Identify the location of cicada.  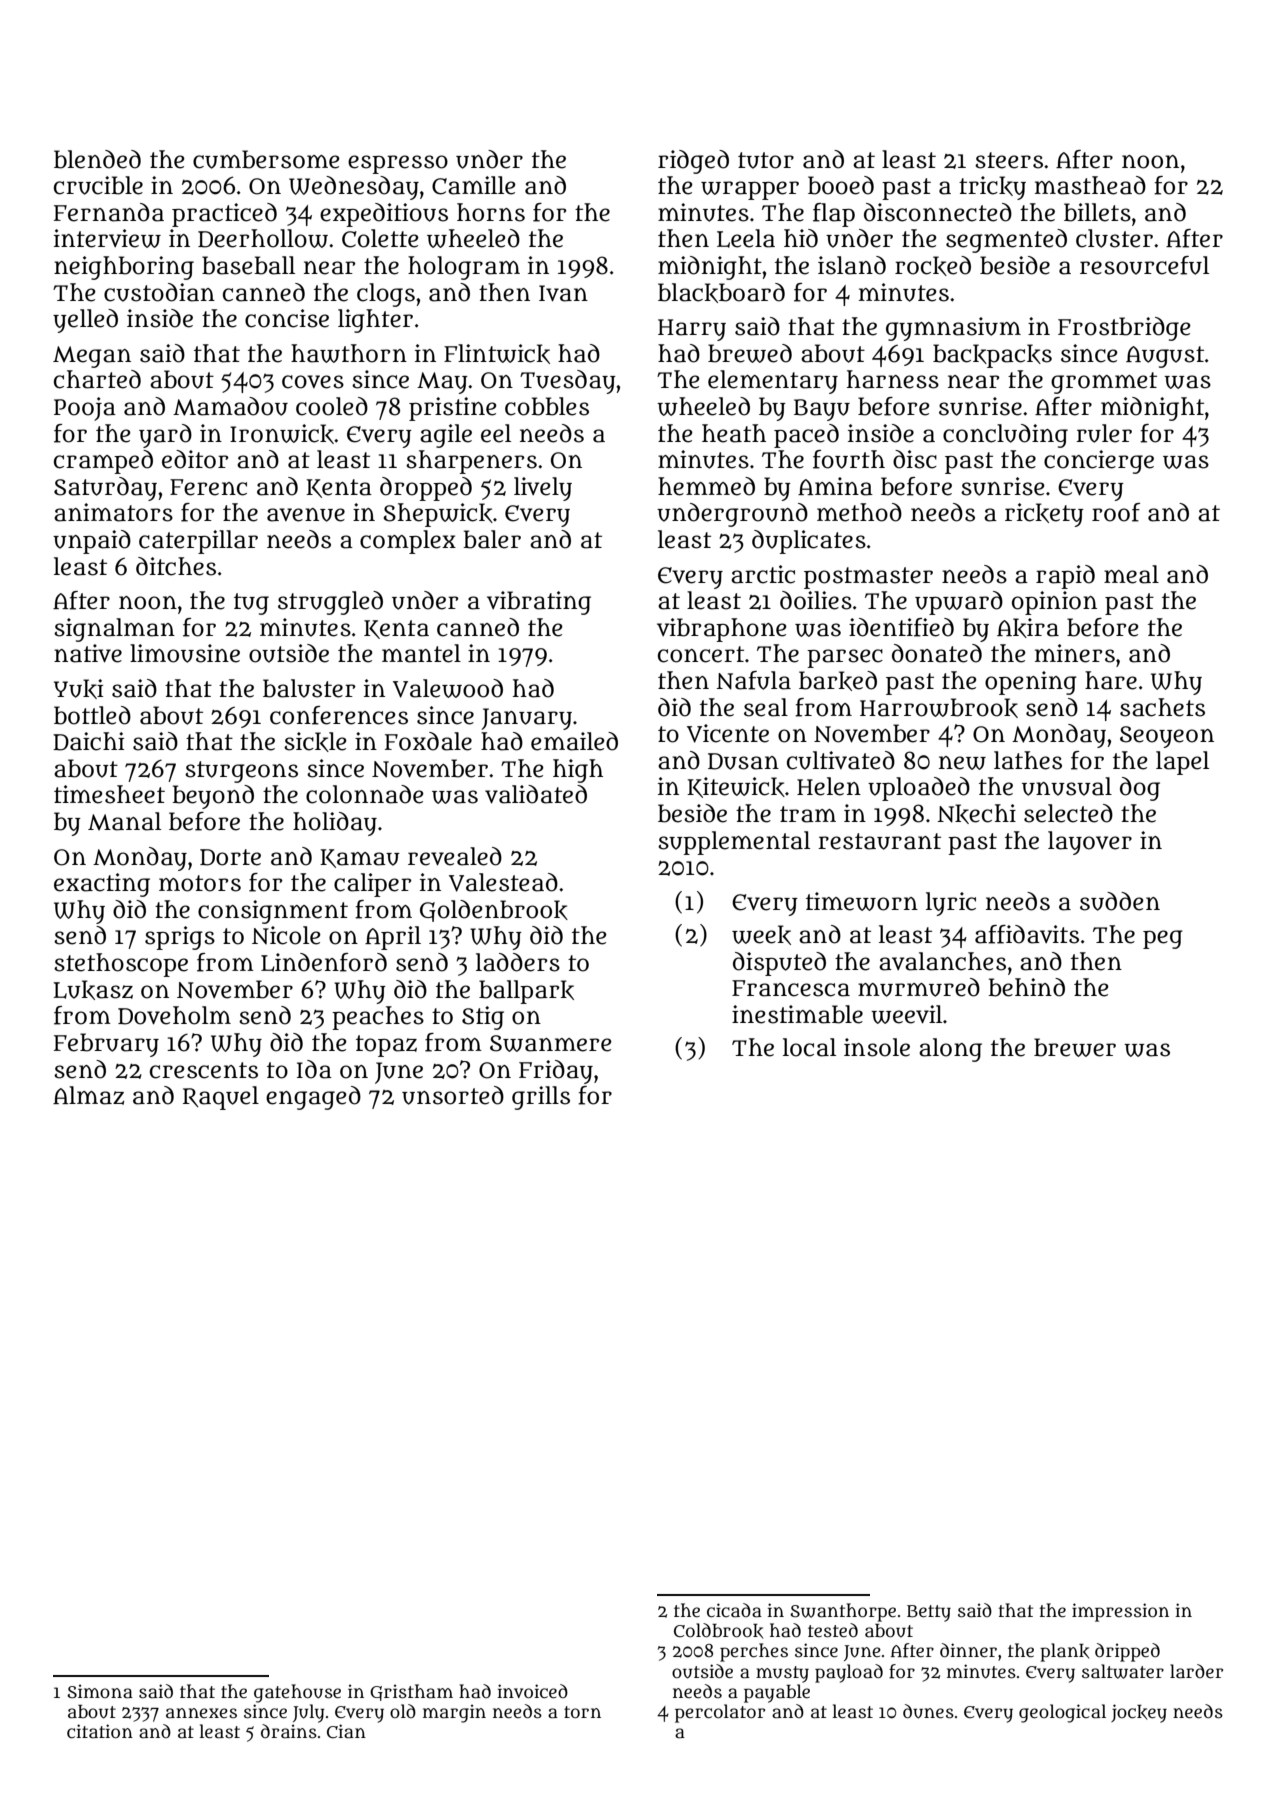
(734, 1610).
